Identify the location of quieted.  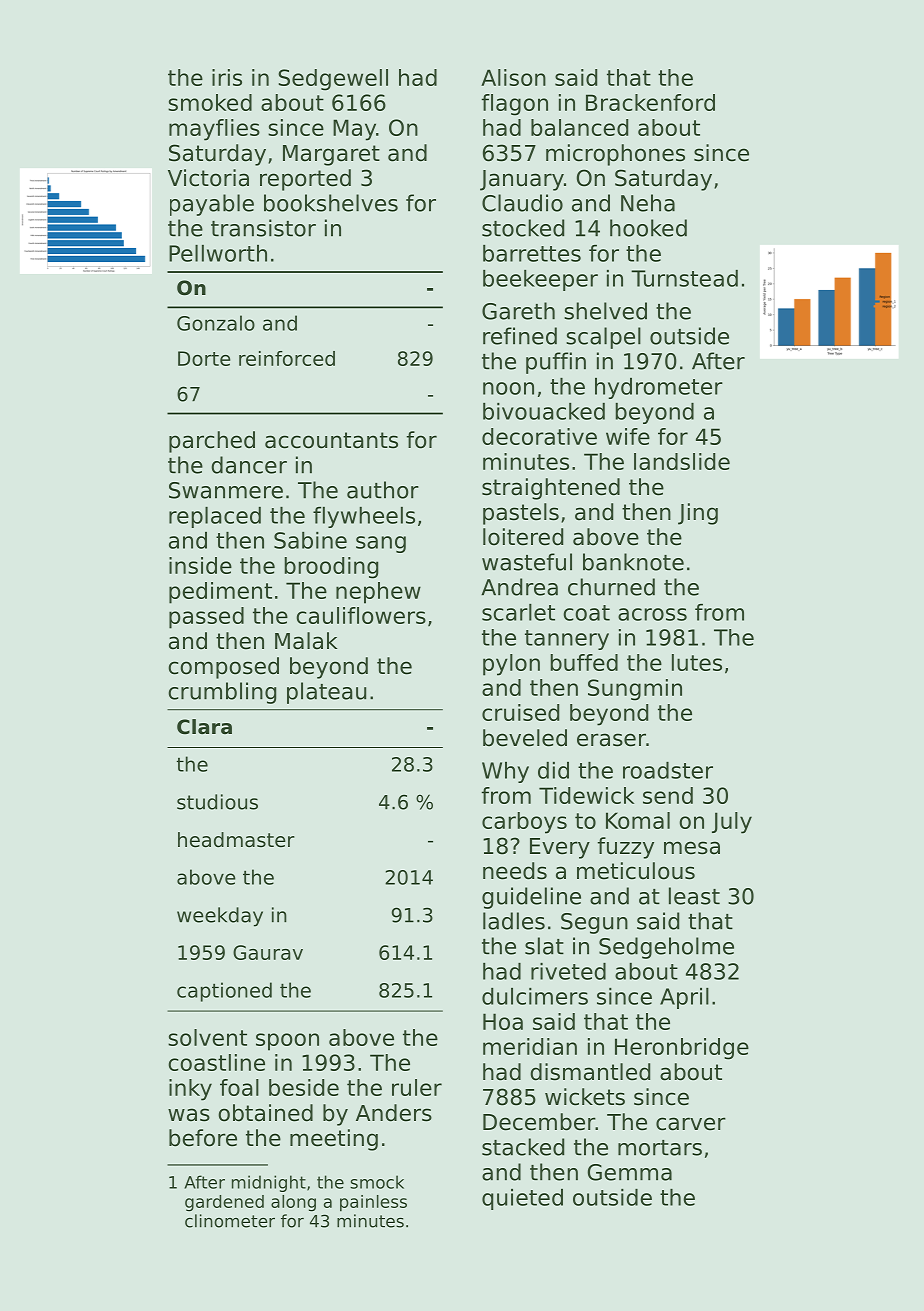
(522, 1199).
